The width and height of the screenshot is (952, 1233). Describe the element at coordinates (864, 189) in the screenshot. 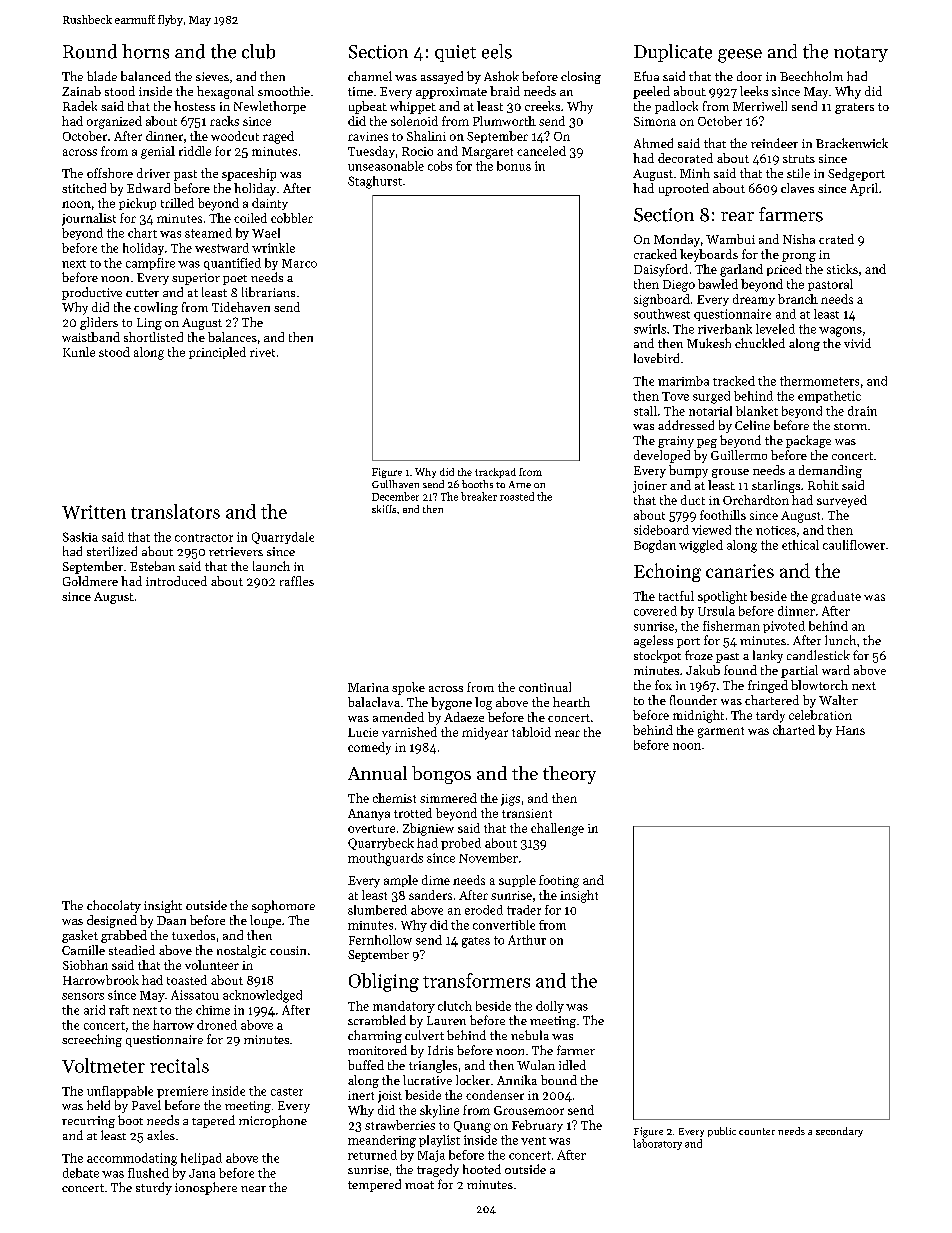

I see `April` at that location.
